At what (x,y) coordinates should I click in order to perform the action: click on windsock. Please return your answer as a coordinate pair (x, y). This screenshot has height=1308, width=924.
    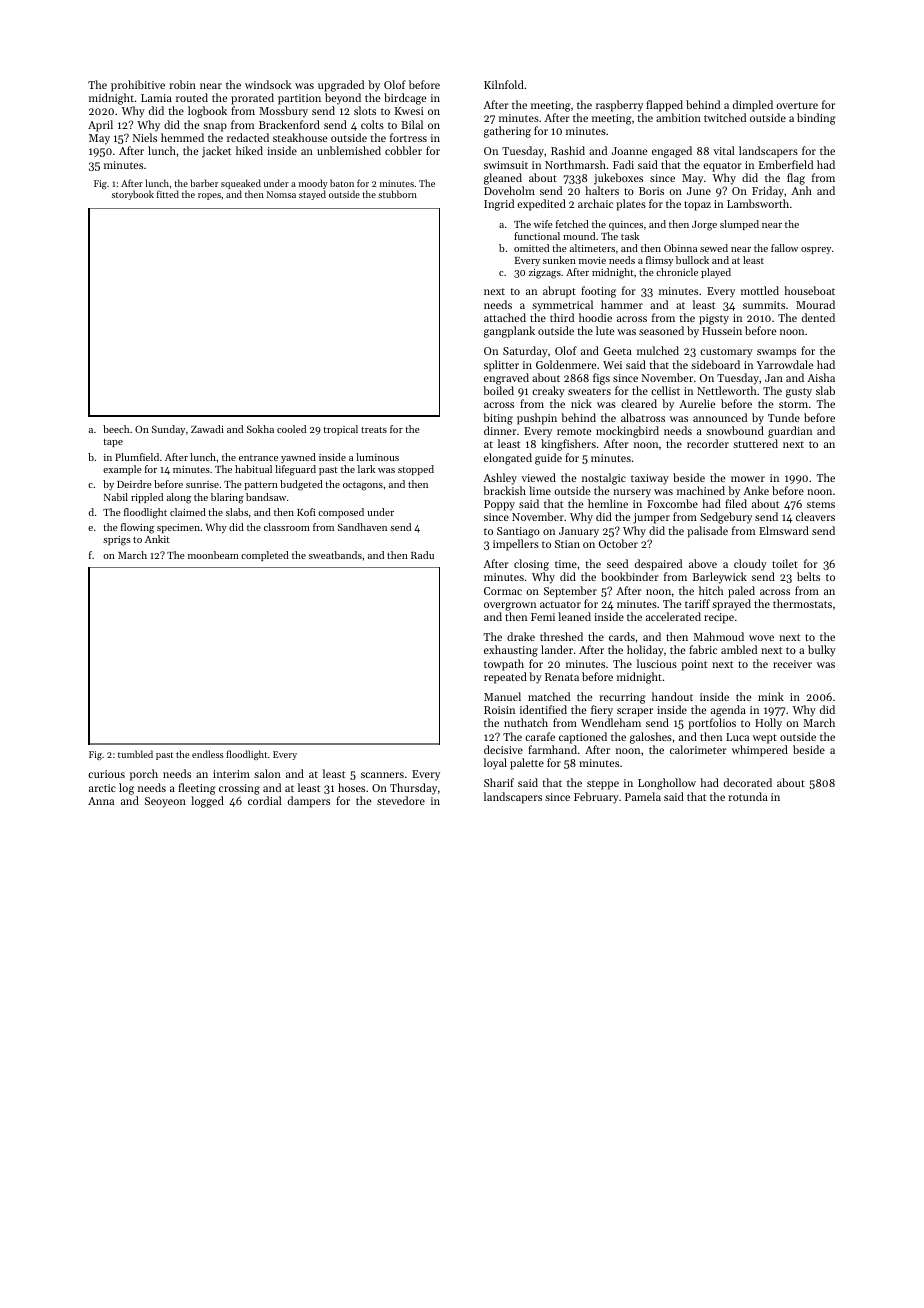
    Looking at the image, I should click on (268, 84).
